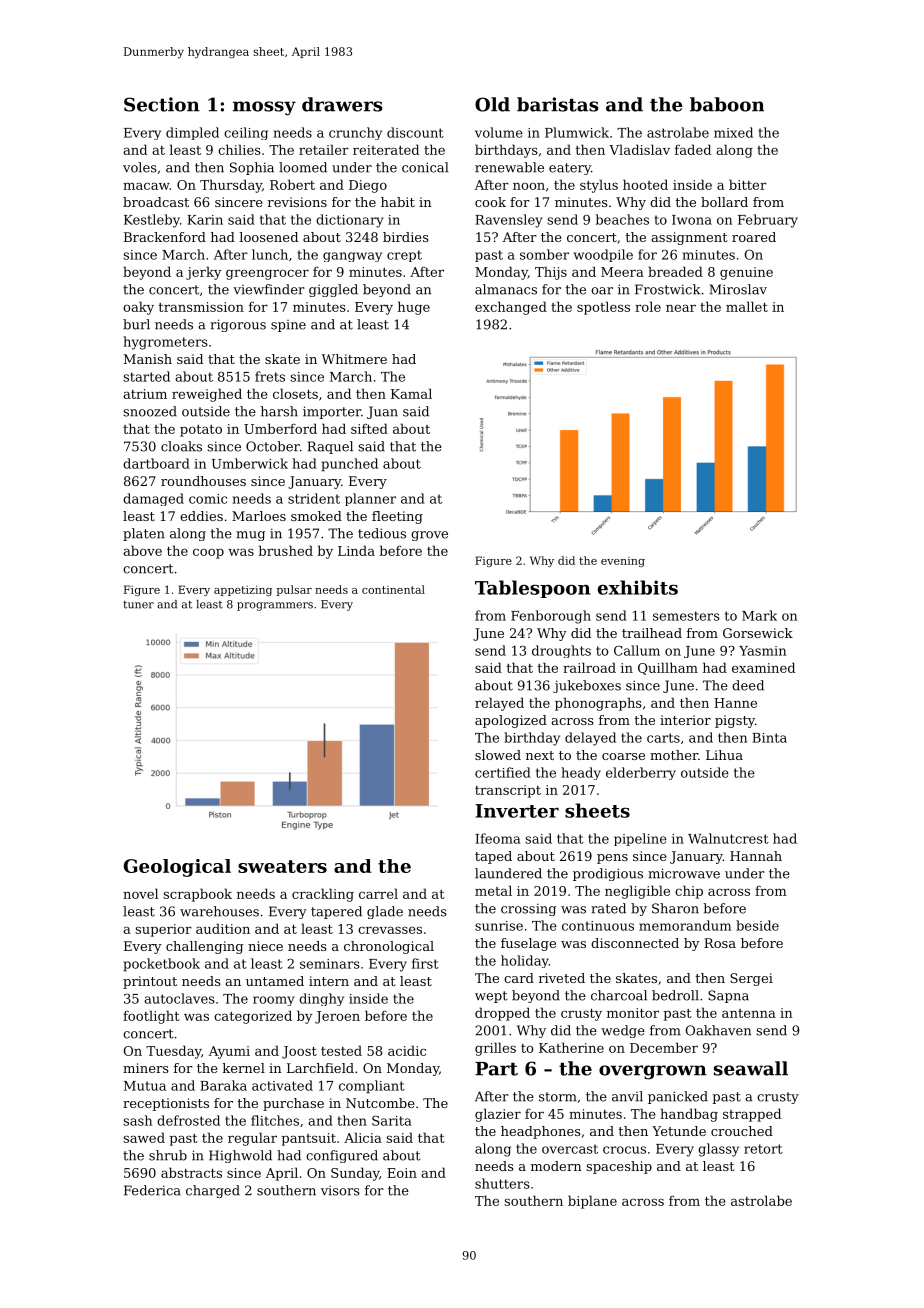 The image size is (924, 1308). I want to click on crocus, so click(624, 1150).
